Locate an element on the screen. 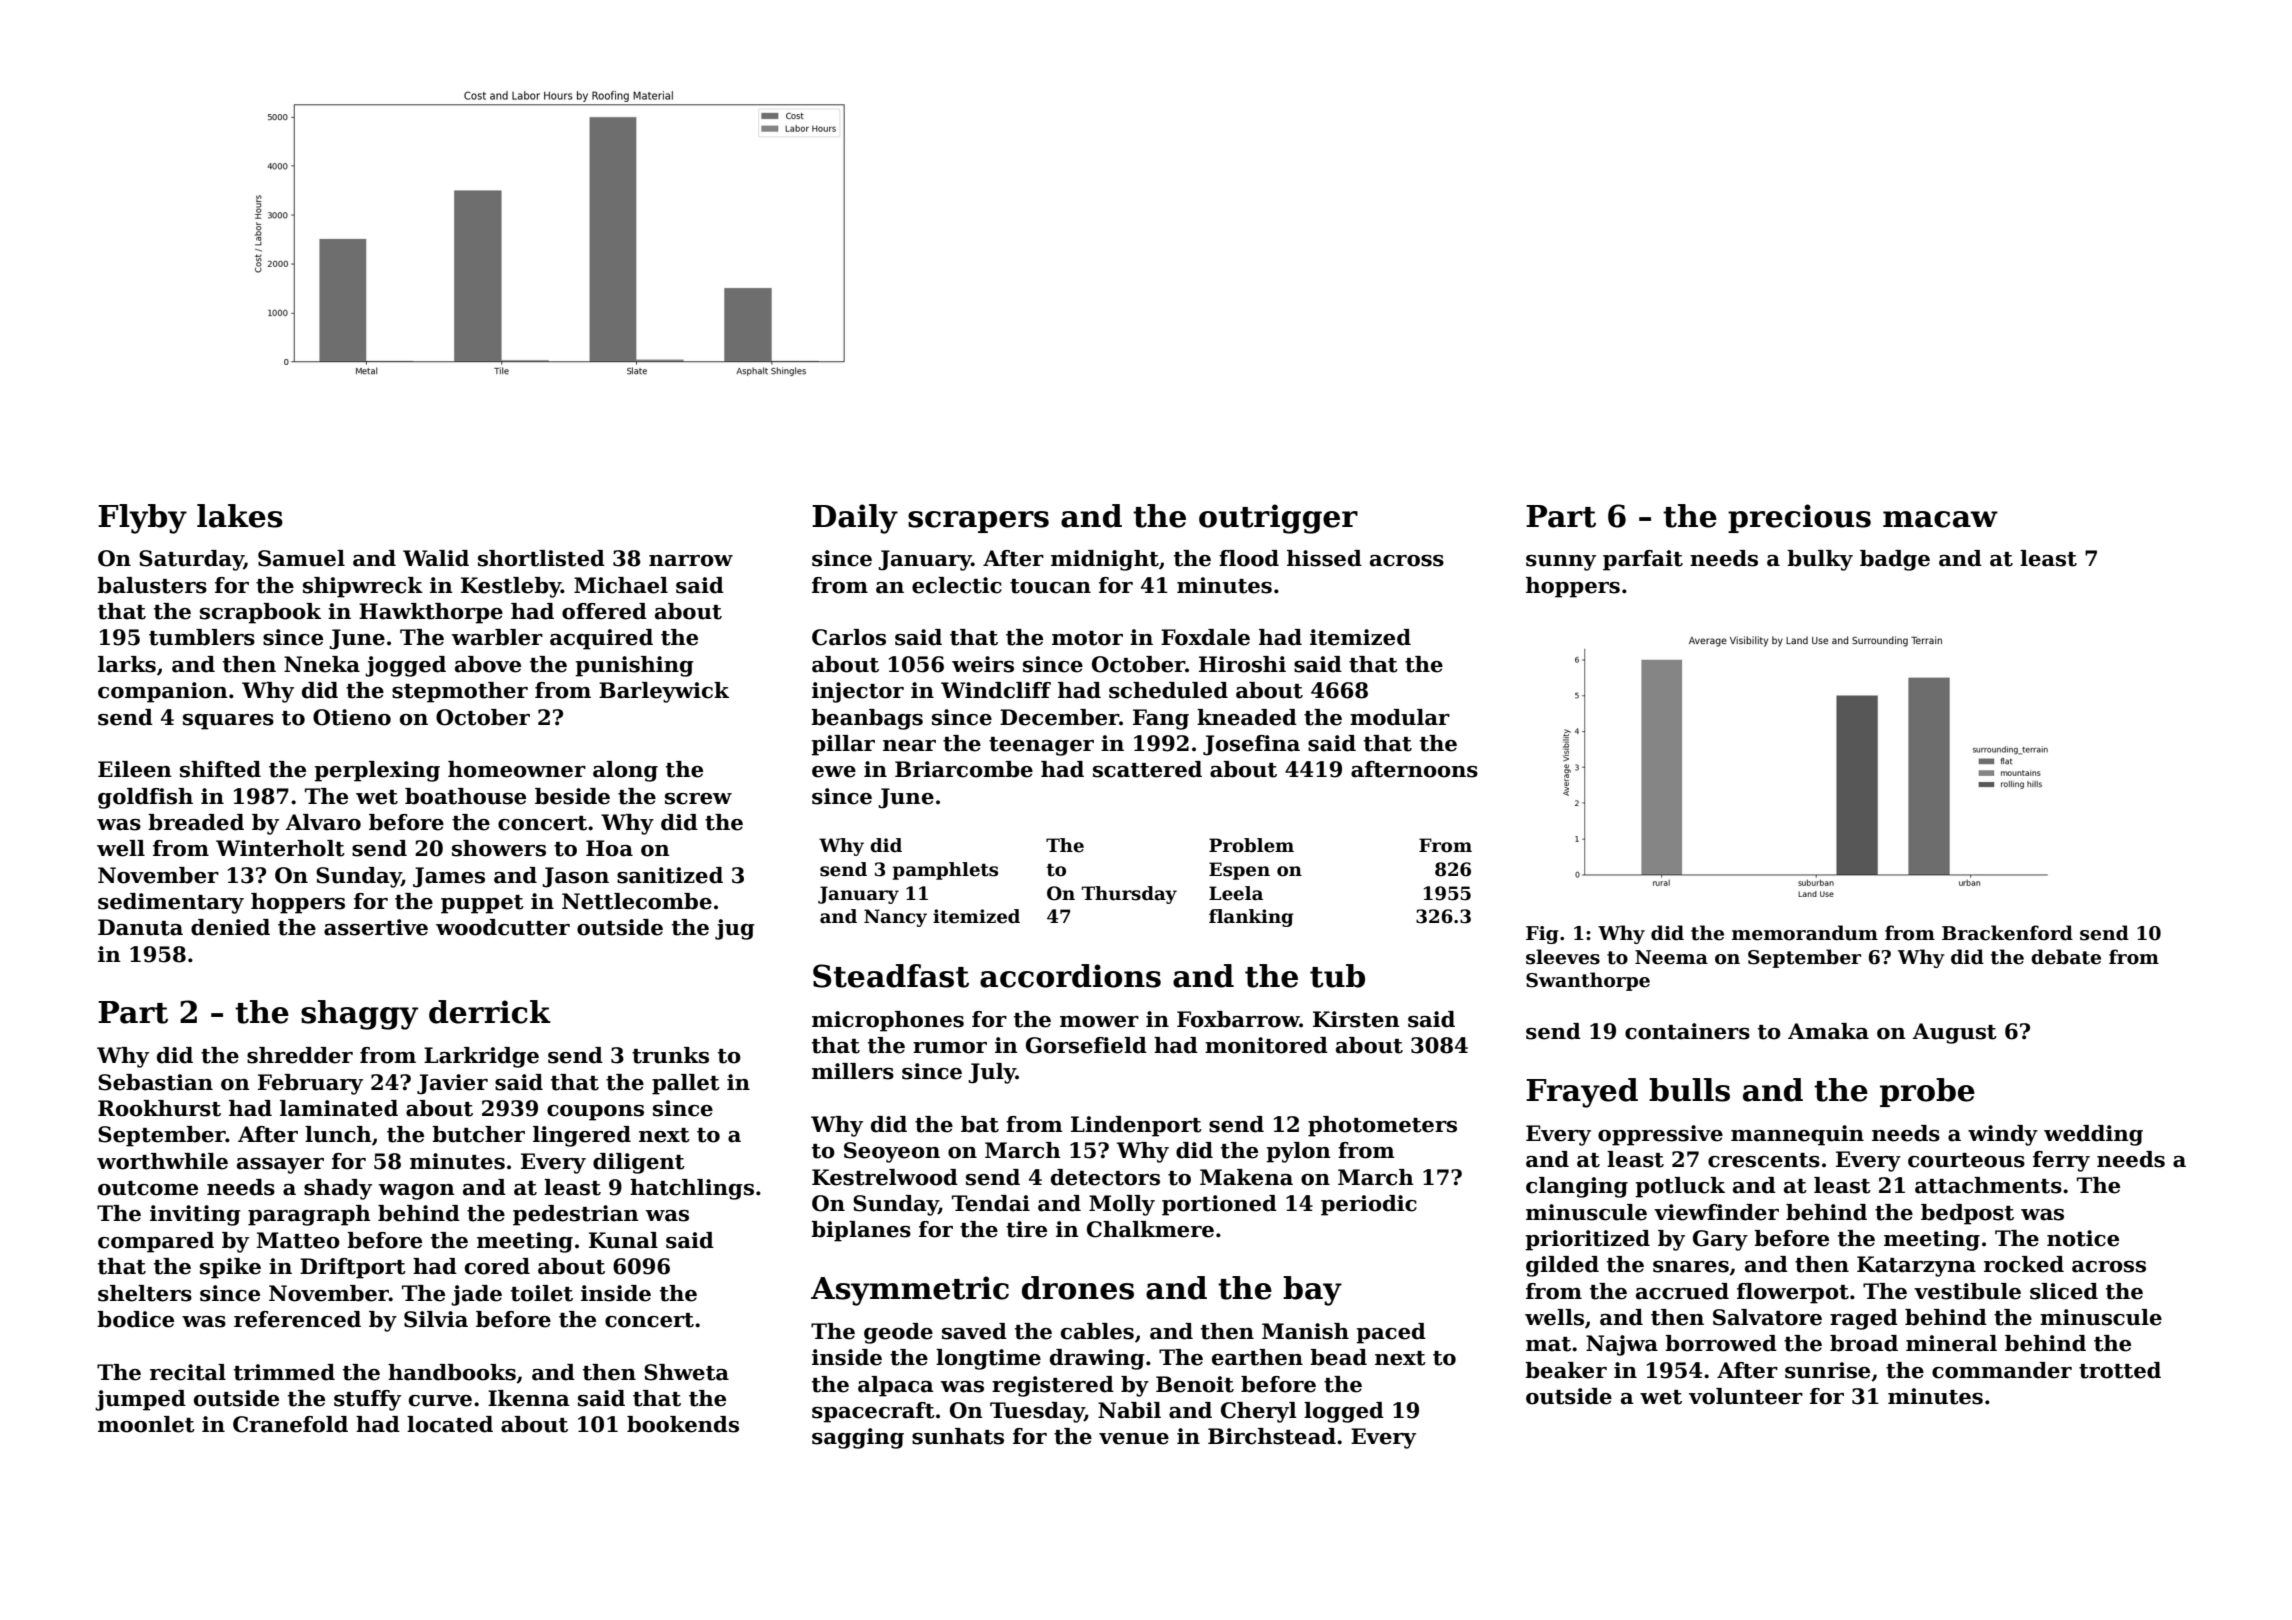 The width and height of the screenshot is (2292, 1620). Otieno is located at coordinates (352, 717).
